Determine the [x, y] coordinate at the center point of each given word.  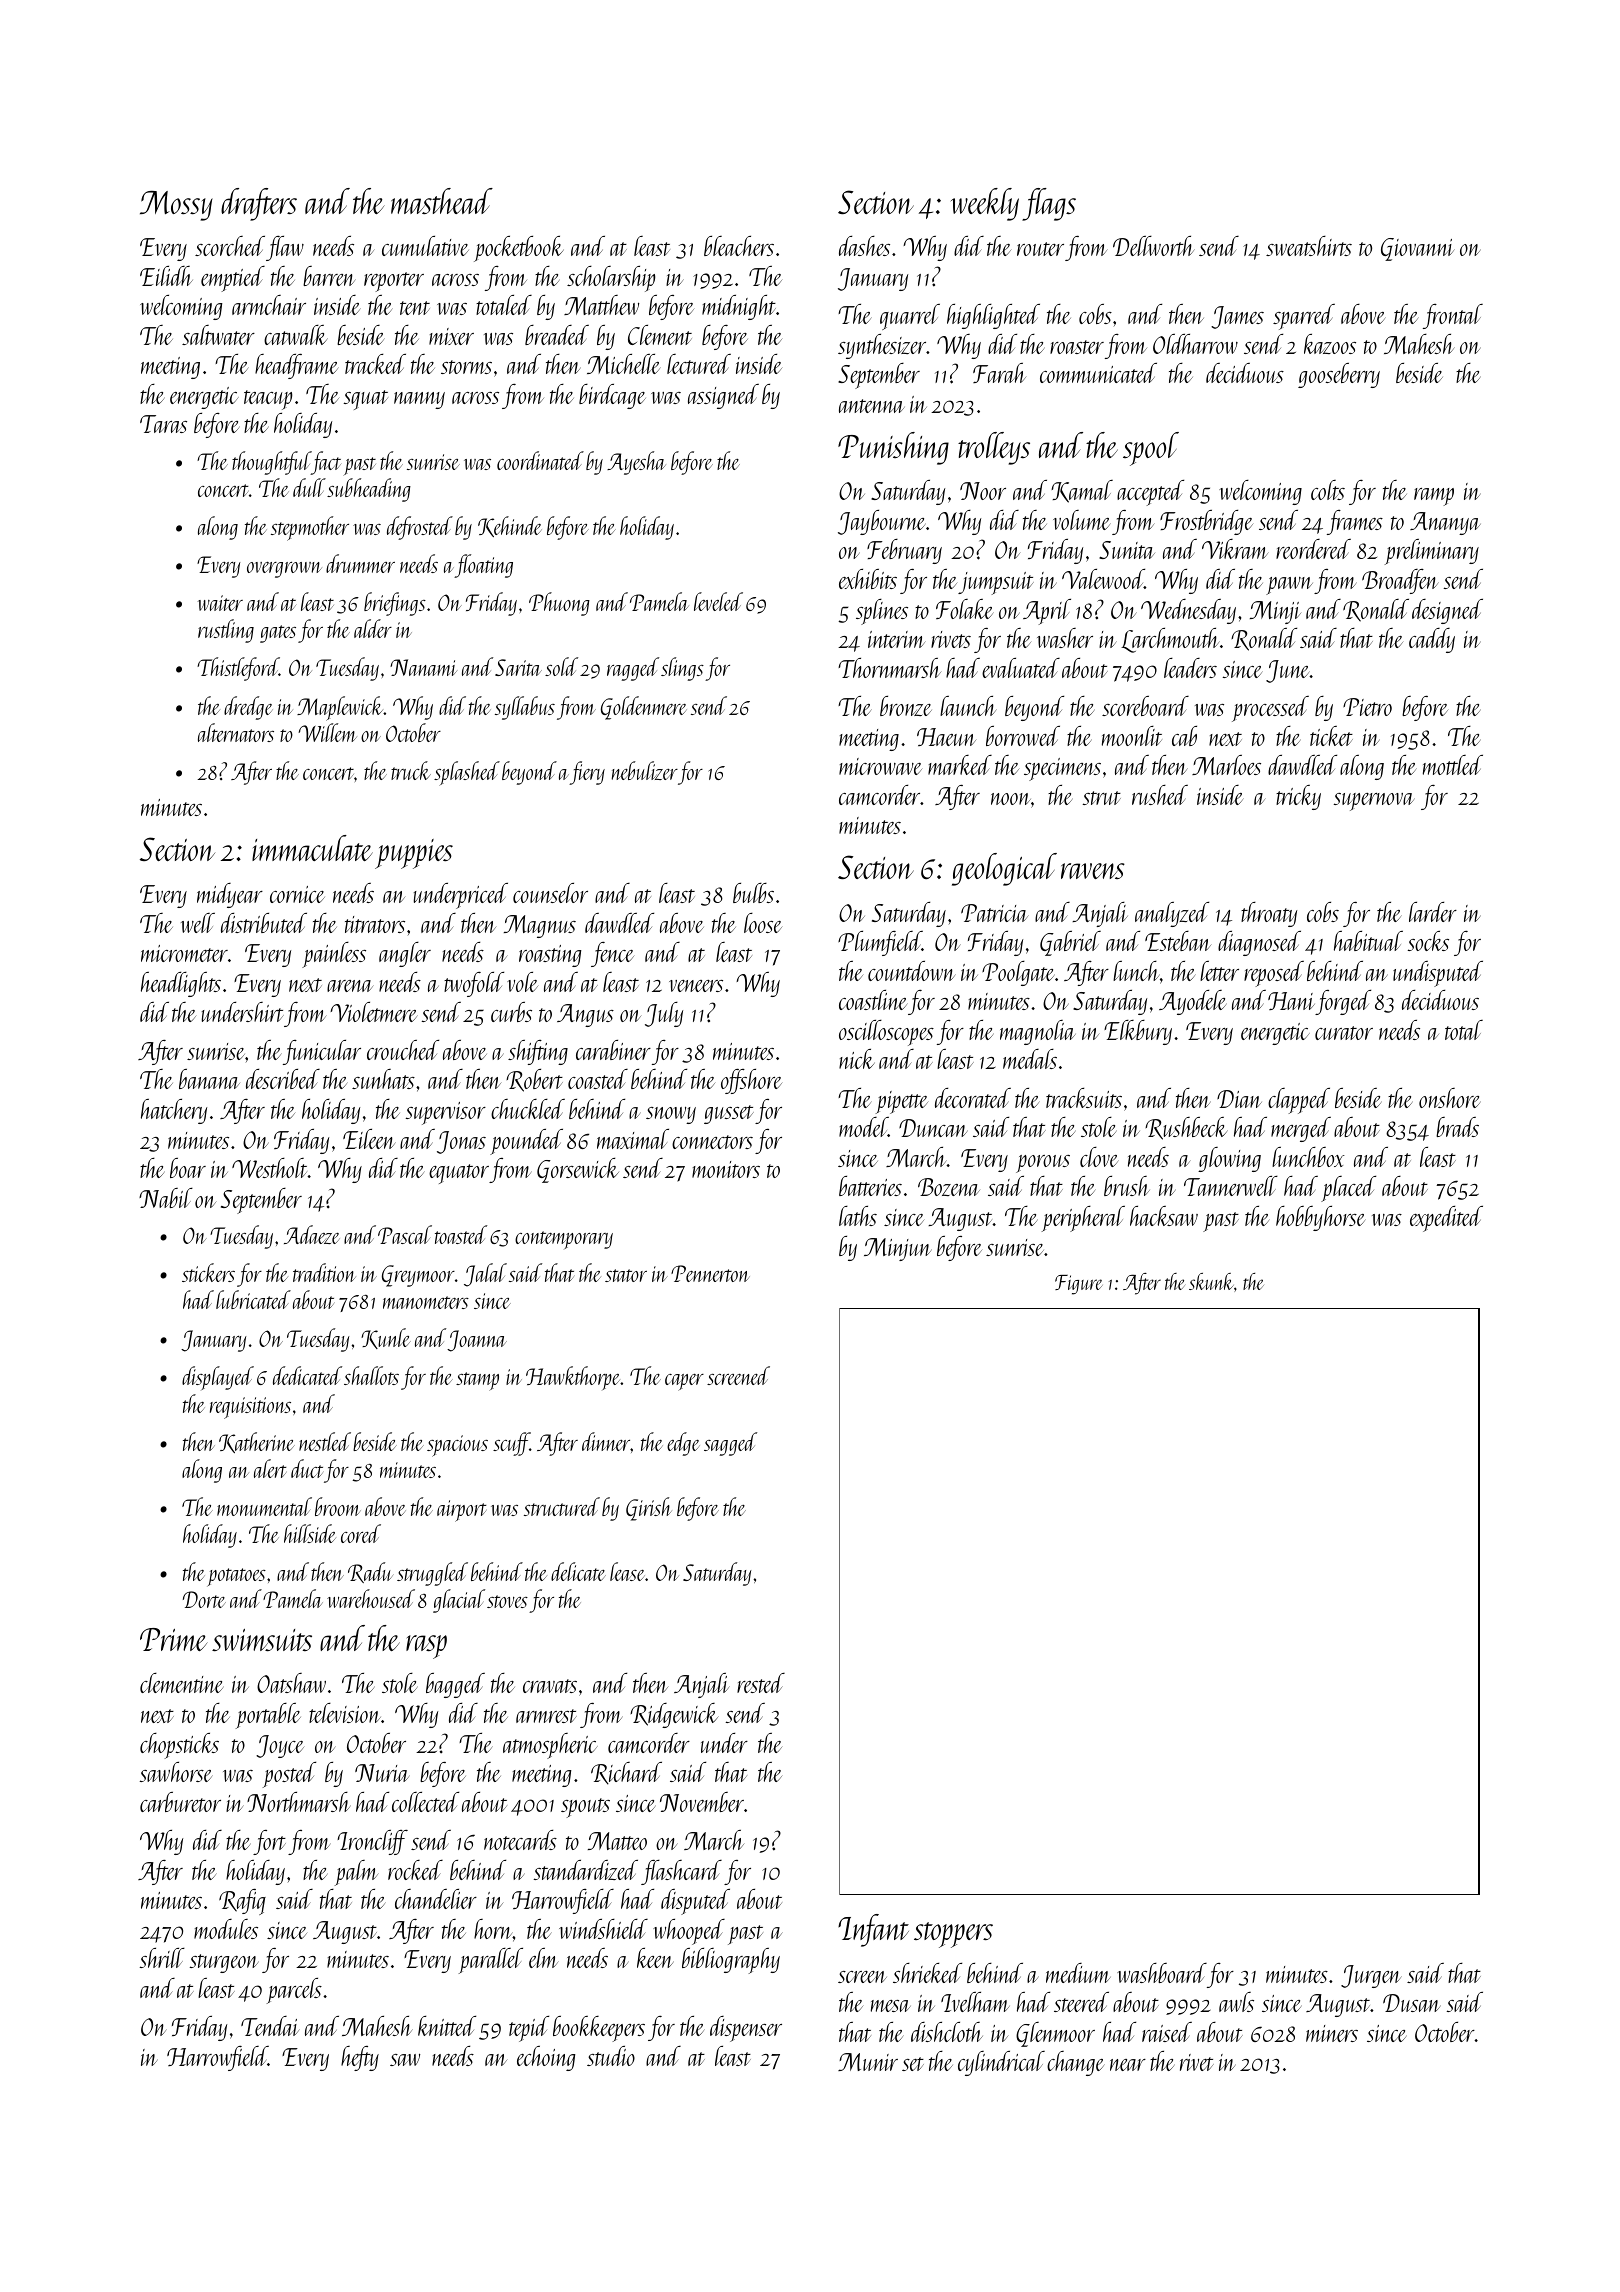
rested [761, 1683]
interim [897, 639]
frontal [1453, 316]
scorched [230, 246]
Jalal [485, 1275]
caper [684, 1382]
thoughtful [271, 463]
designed [1447, 611]
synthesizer [882, 346]
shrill [162, 1958]
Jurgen [1371, 1976]
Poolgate [1018, 973]
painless [334, 955]
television [345, 1713]
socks [1428, 941]
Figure [1079, 1285]
